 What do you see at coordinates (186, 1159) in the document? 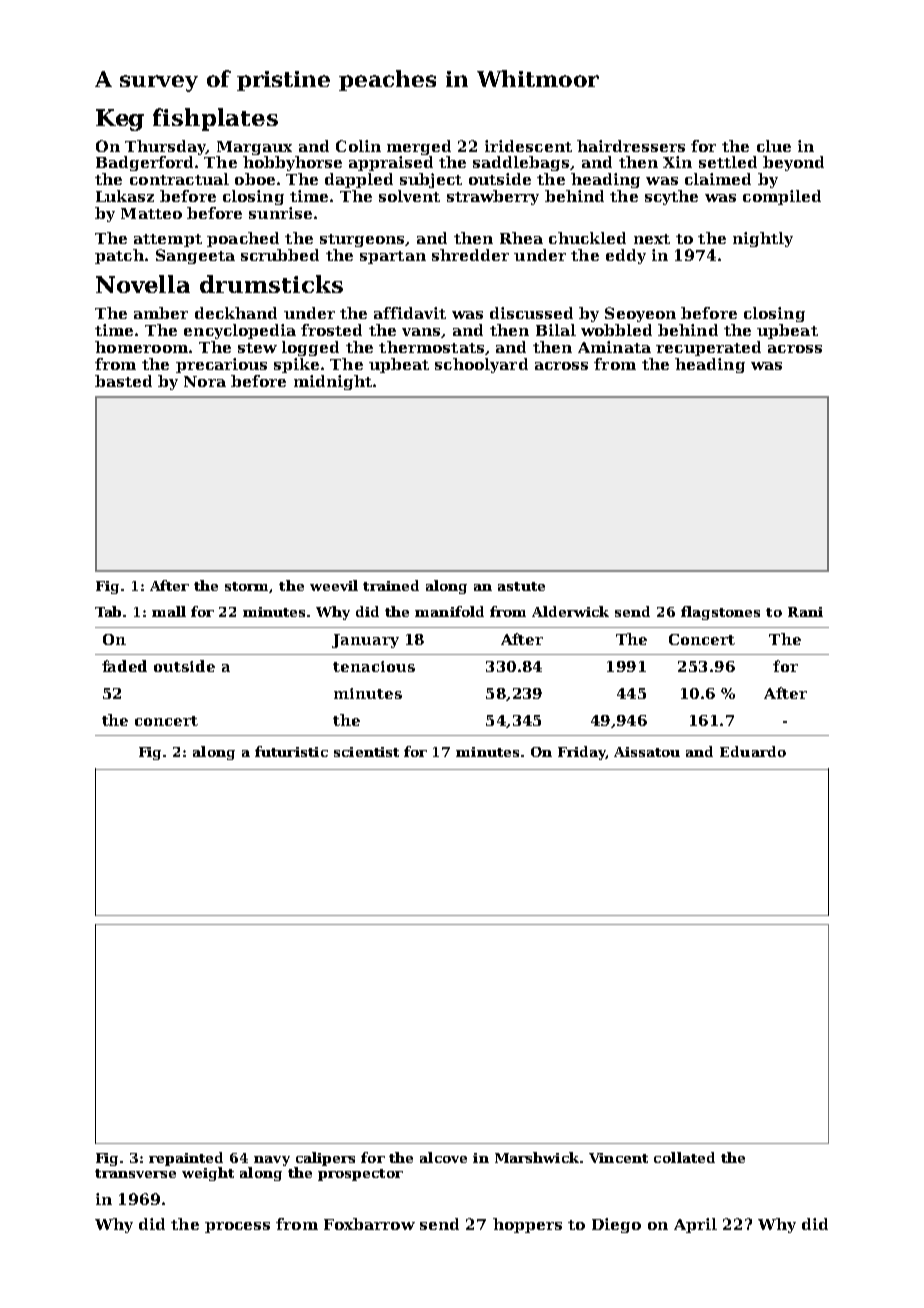
I see `repainted` at bounding box center [186, 1159].
